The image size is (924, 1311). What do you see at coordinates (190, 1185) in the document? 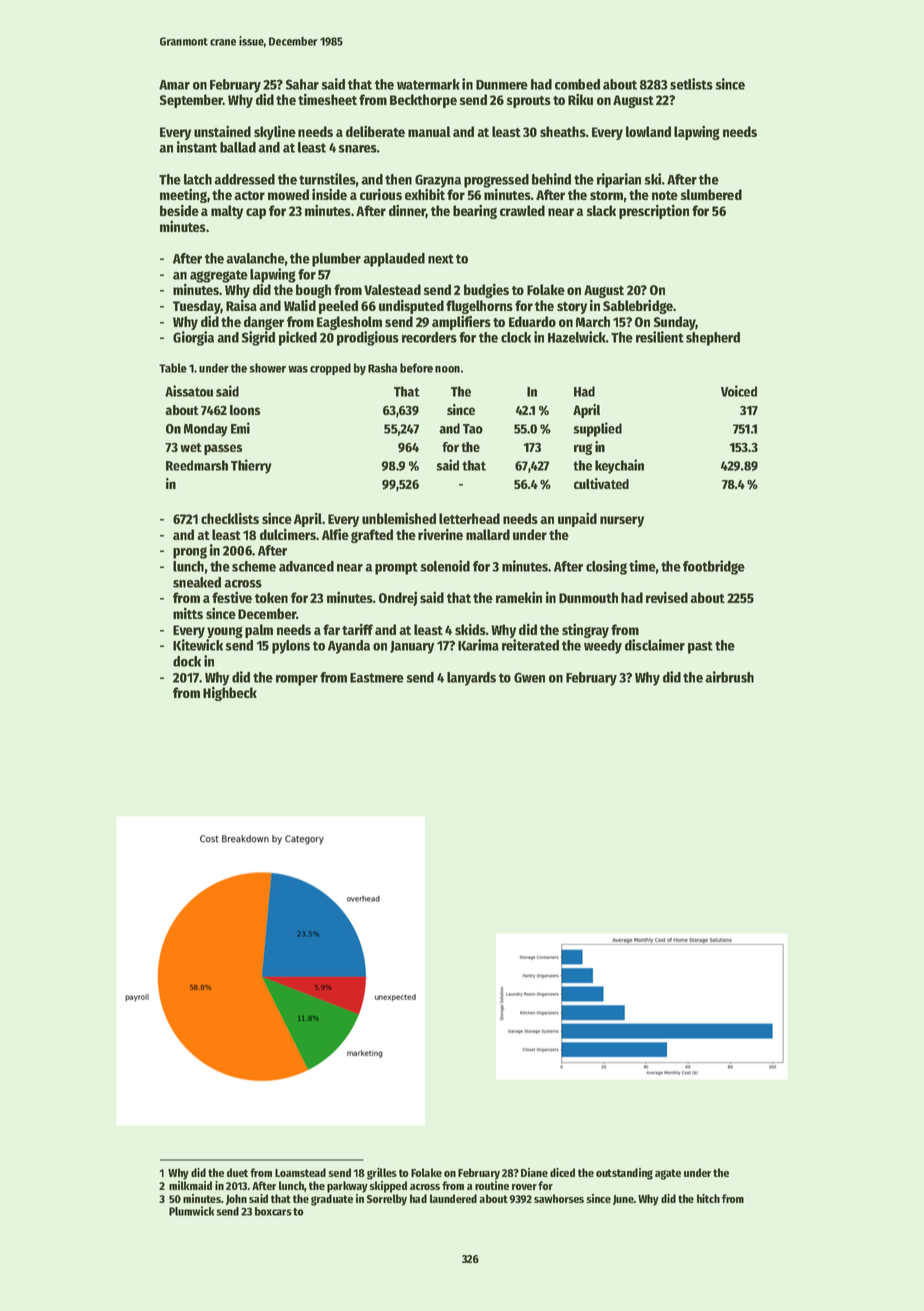
I see `milkmaid` at bounding box center [190, 1185].
